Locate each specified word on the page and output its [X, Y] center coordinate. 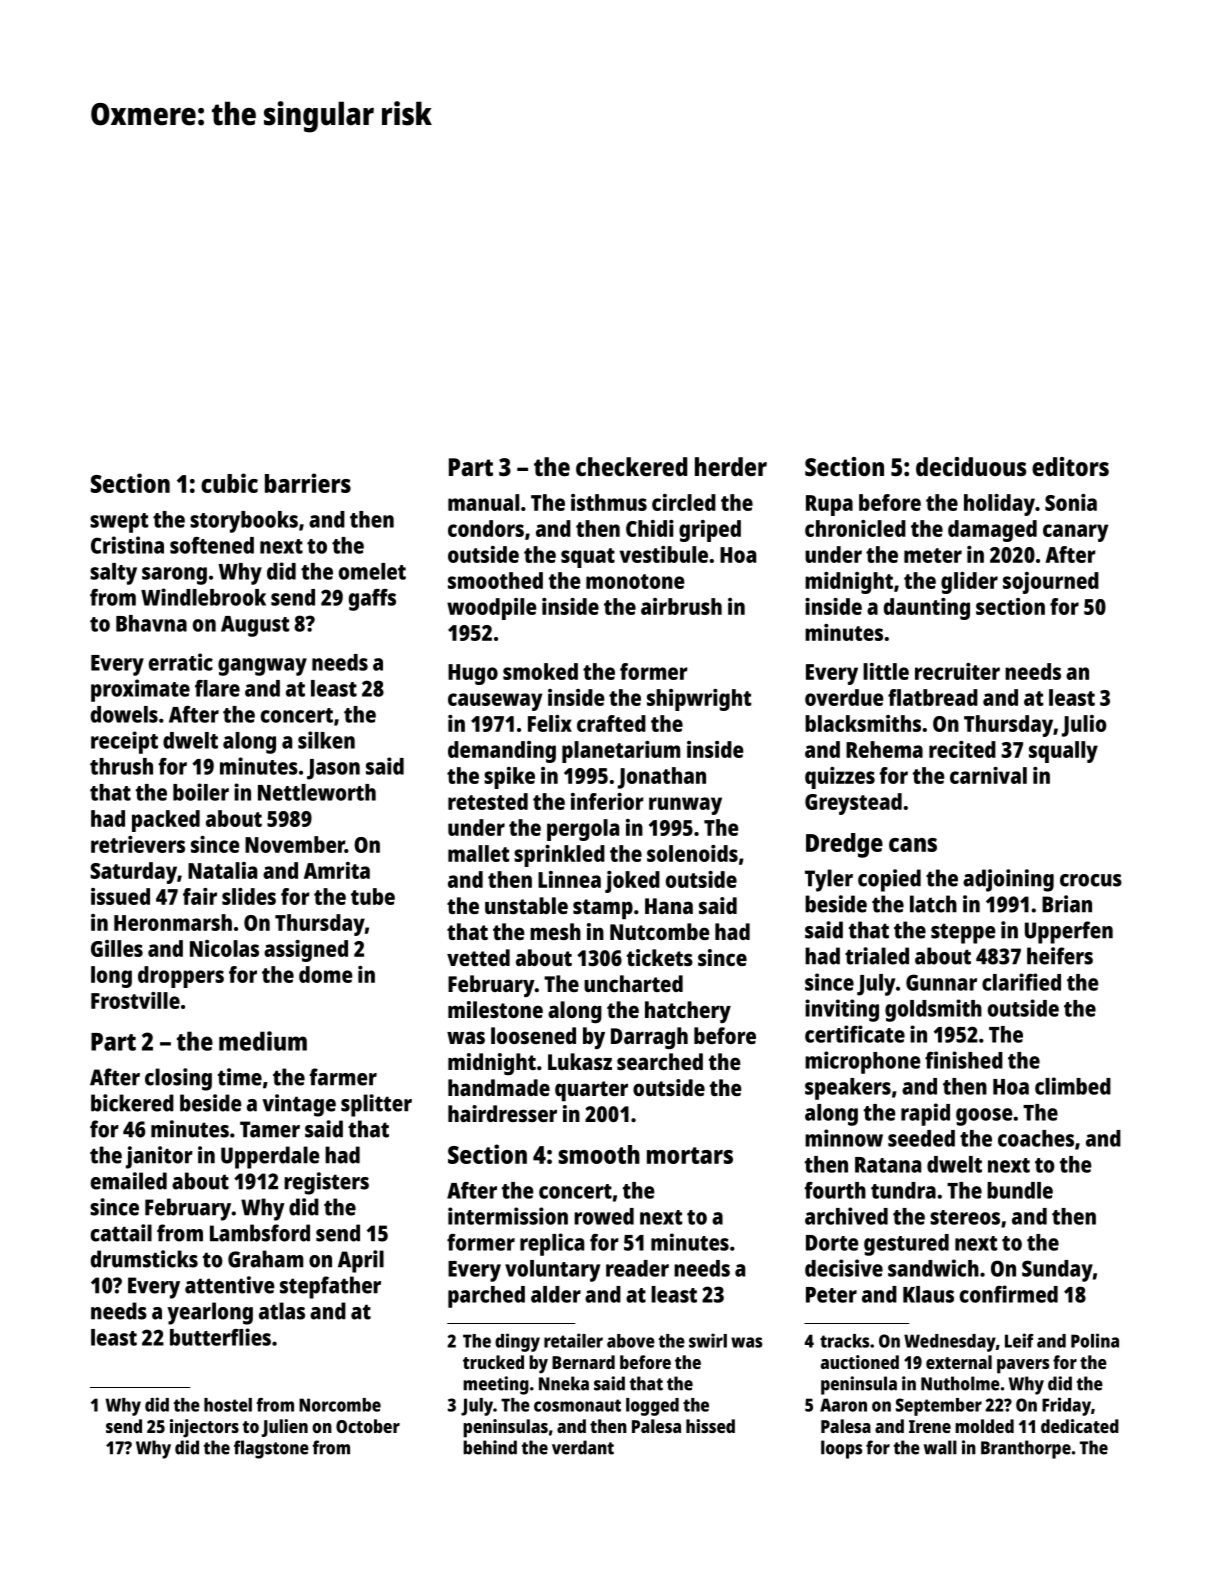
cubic [229, 483]
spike [509, 778]
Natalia [222, 870]
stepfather [330, 1287]
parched [486, 1297]
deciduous [971, 466]
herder [731, 466]
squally [1063, 752]
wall [940, 1447]
